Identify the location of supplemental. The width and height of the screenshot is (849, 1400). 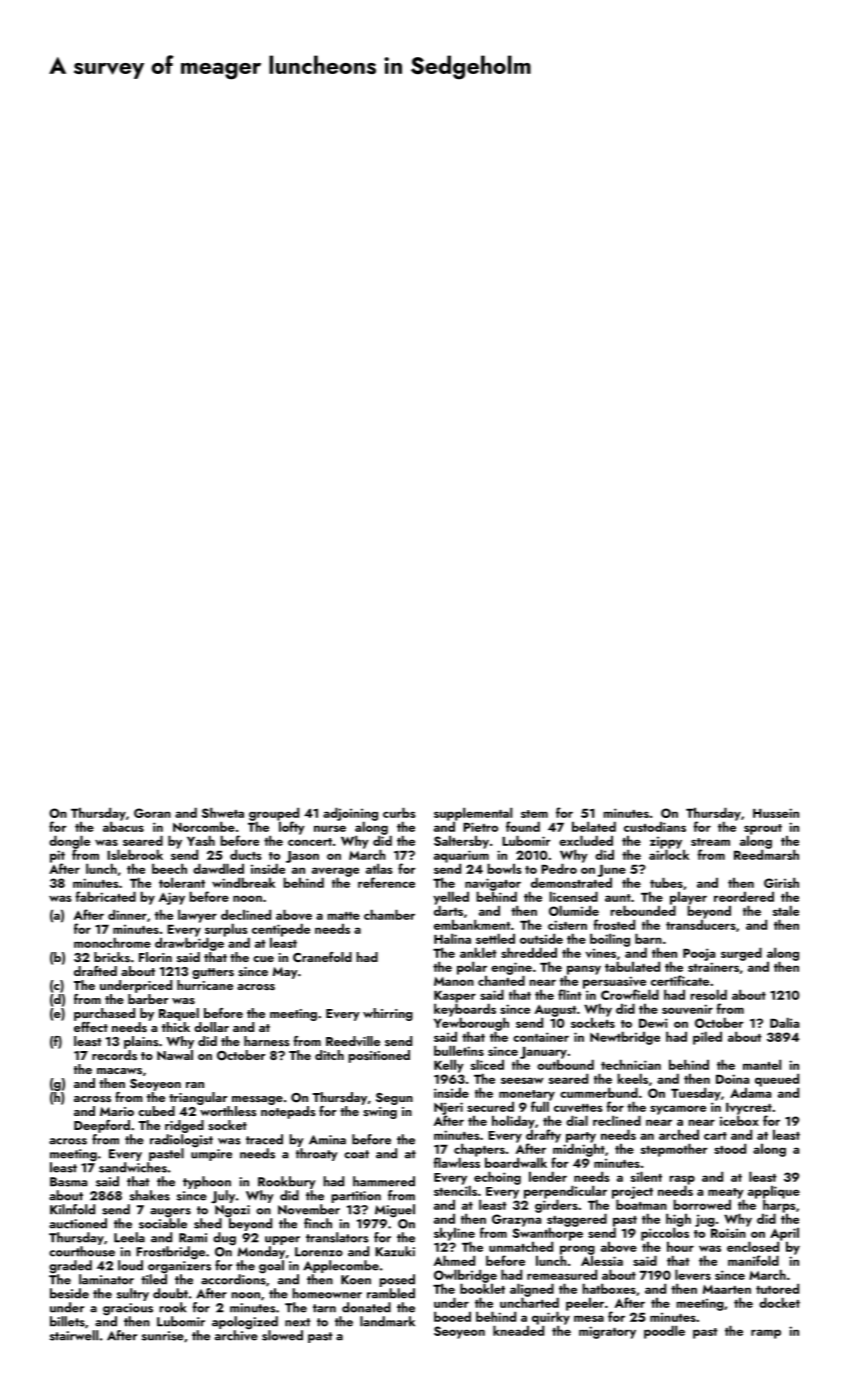
(473, 814).
